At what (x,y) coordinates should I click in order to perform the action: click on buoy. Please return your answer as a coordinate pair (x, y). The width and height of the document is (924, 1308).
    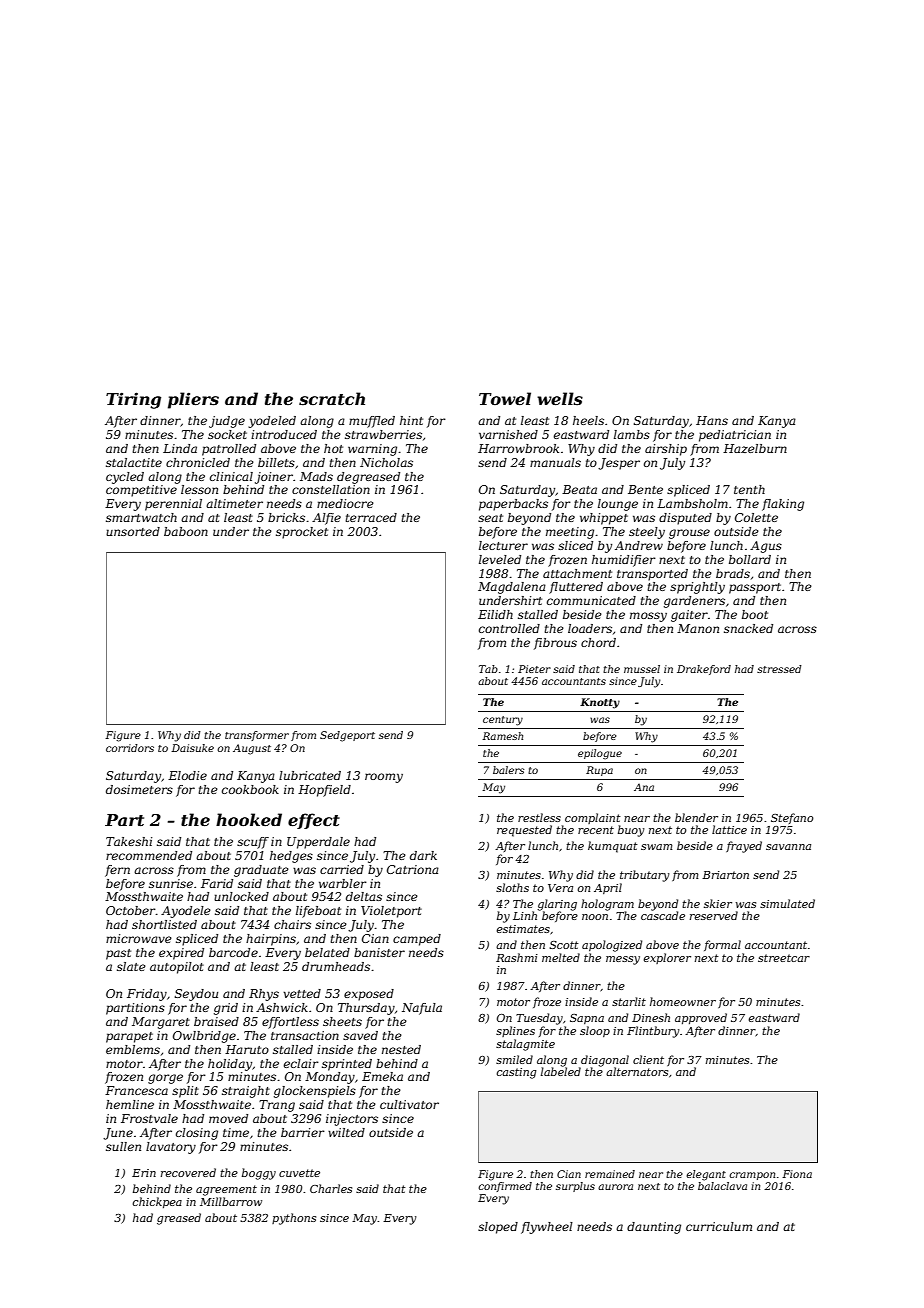
    Looking at the image, I should click on (631, 831).
